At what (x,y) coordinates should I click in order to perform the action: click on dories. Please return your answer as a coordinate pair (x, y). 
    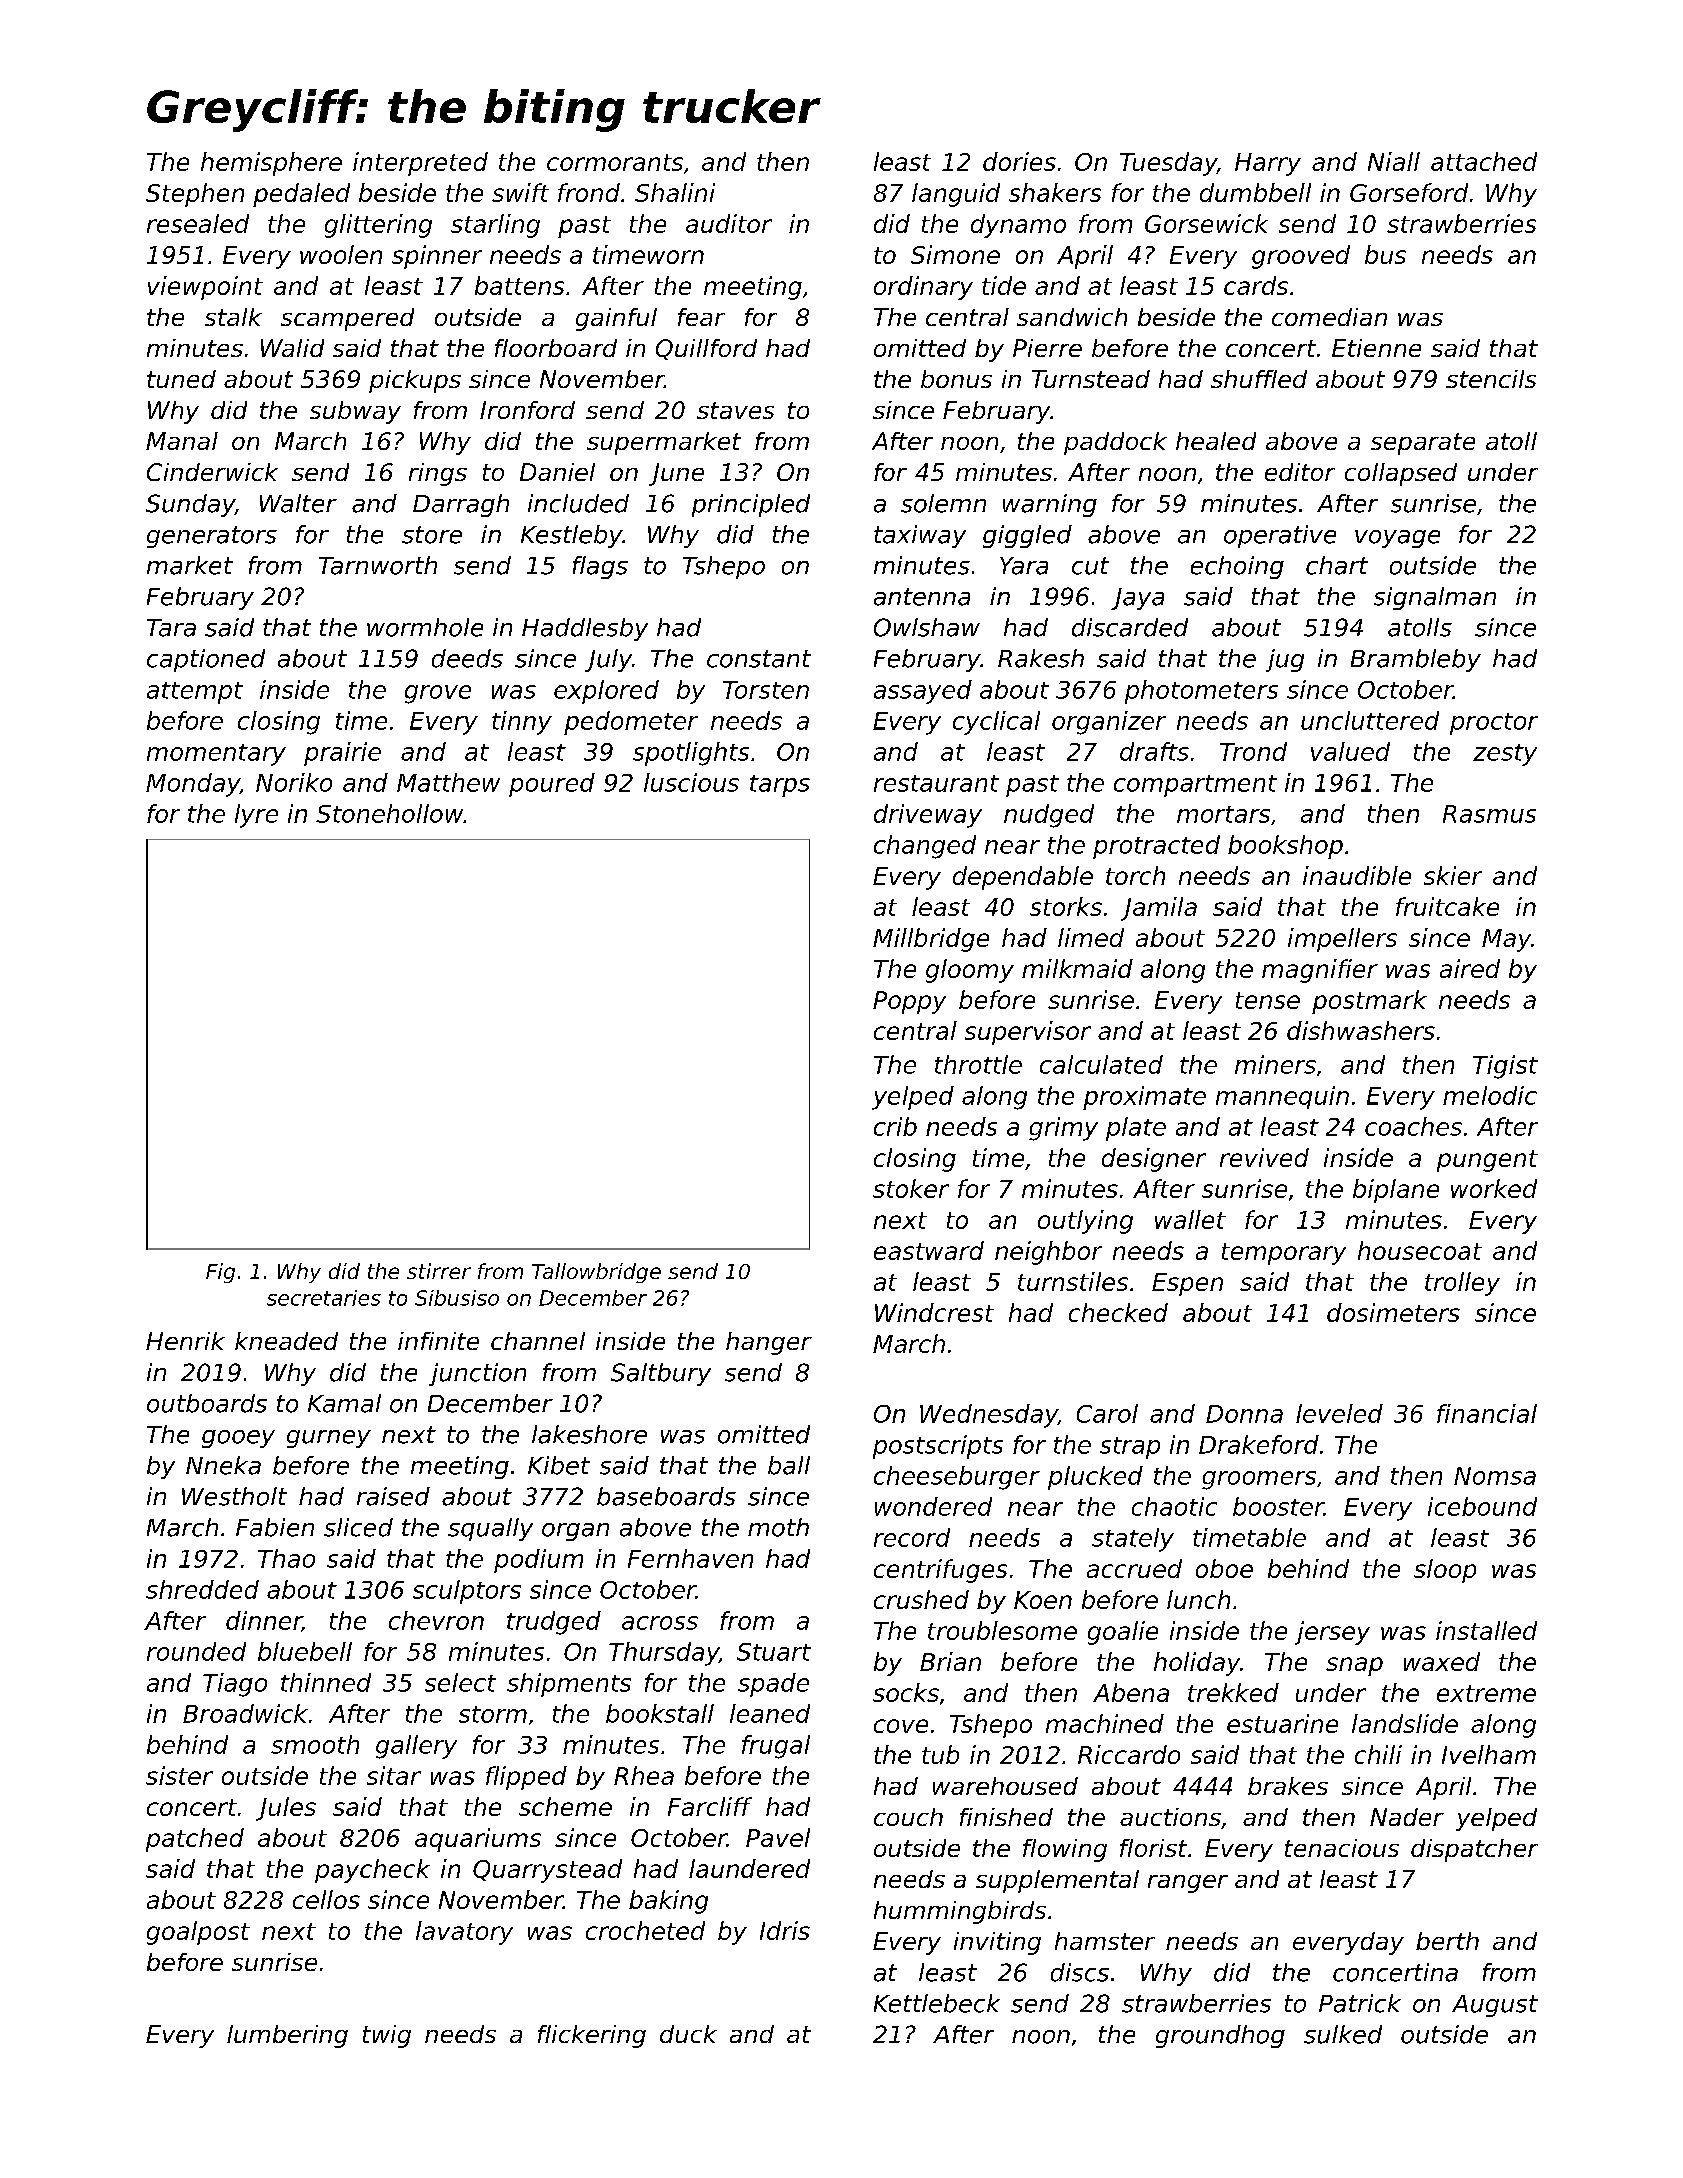
    Looking at the image, I should click on (1019, 161).
